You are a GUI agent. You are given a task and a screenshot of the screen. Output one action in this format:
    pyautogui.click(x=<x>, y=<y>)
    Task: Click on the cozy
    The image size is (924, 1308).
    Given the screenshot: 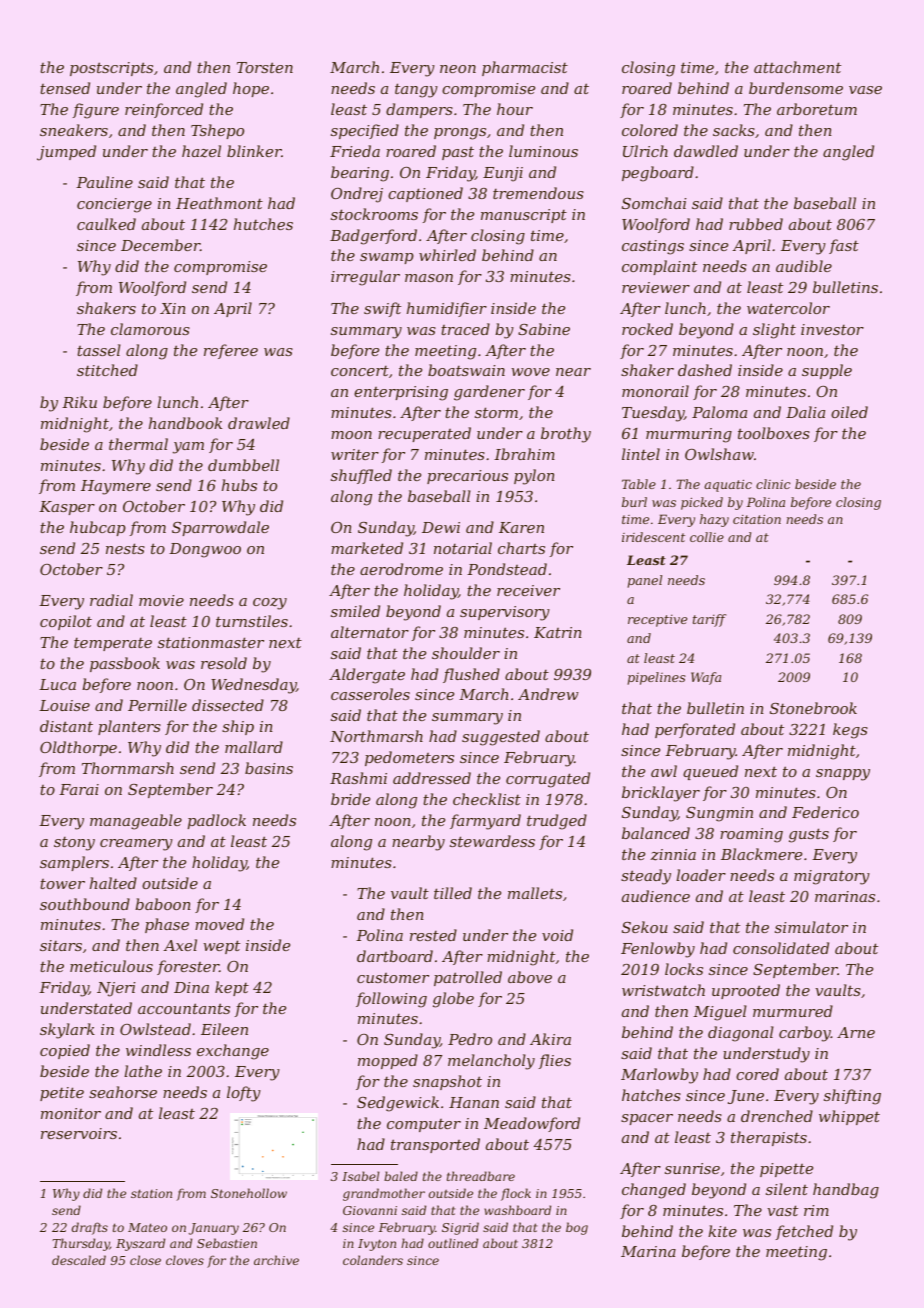 What is the action you would take?
    pyautogui.click(x=270, y=604)
